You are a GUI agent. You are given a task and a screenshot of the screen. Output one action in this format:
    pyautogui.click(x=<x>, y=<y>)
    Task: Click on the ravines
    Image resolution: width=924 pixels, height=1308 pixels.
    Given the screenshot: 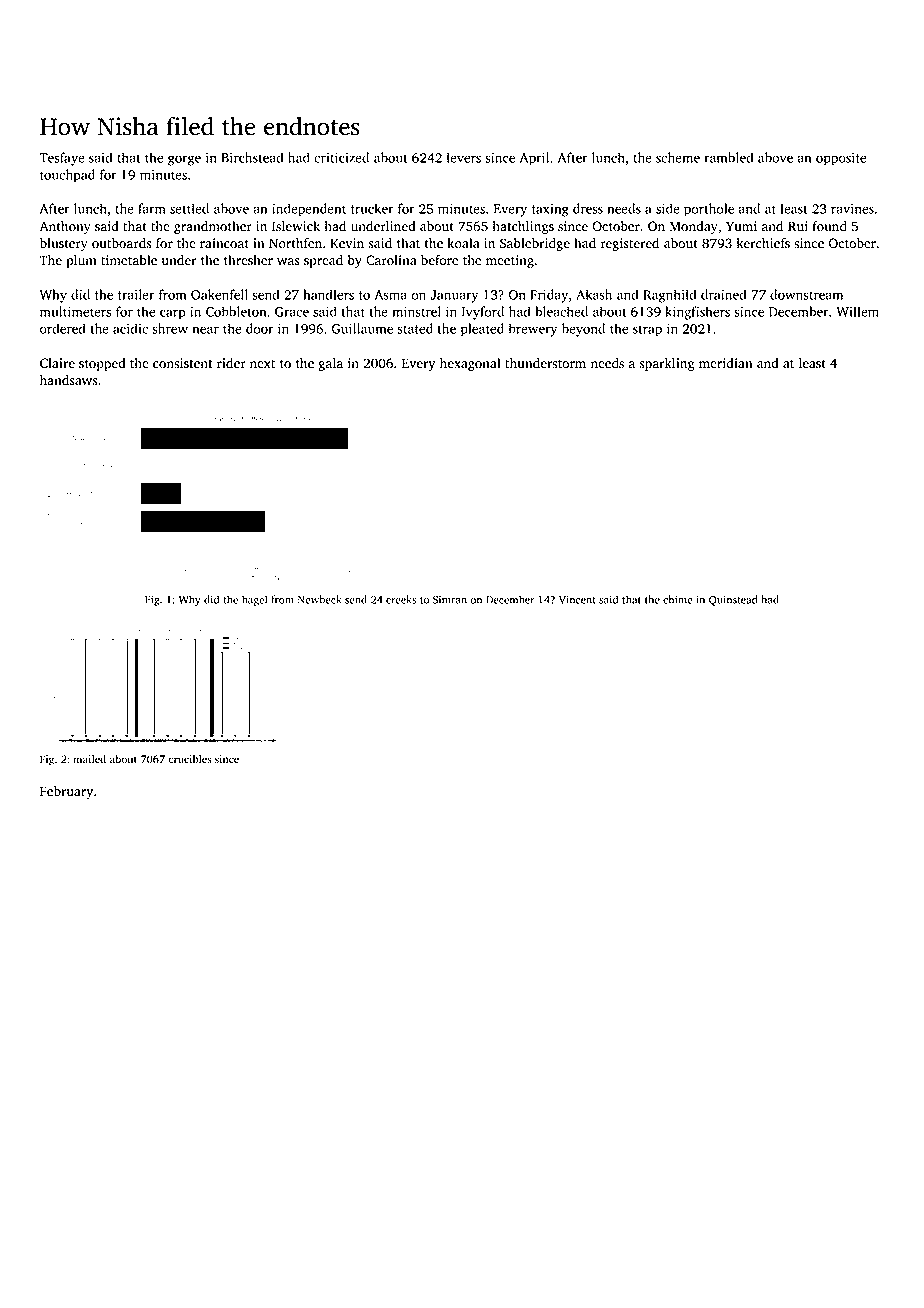 What is the action you would take?
    pyautogui.click(x=852, y=209)
